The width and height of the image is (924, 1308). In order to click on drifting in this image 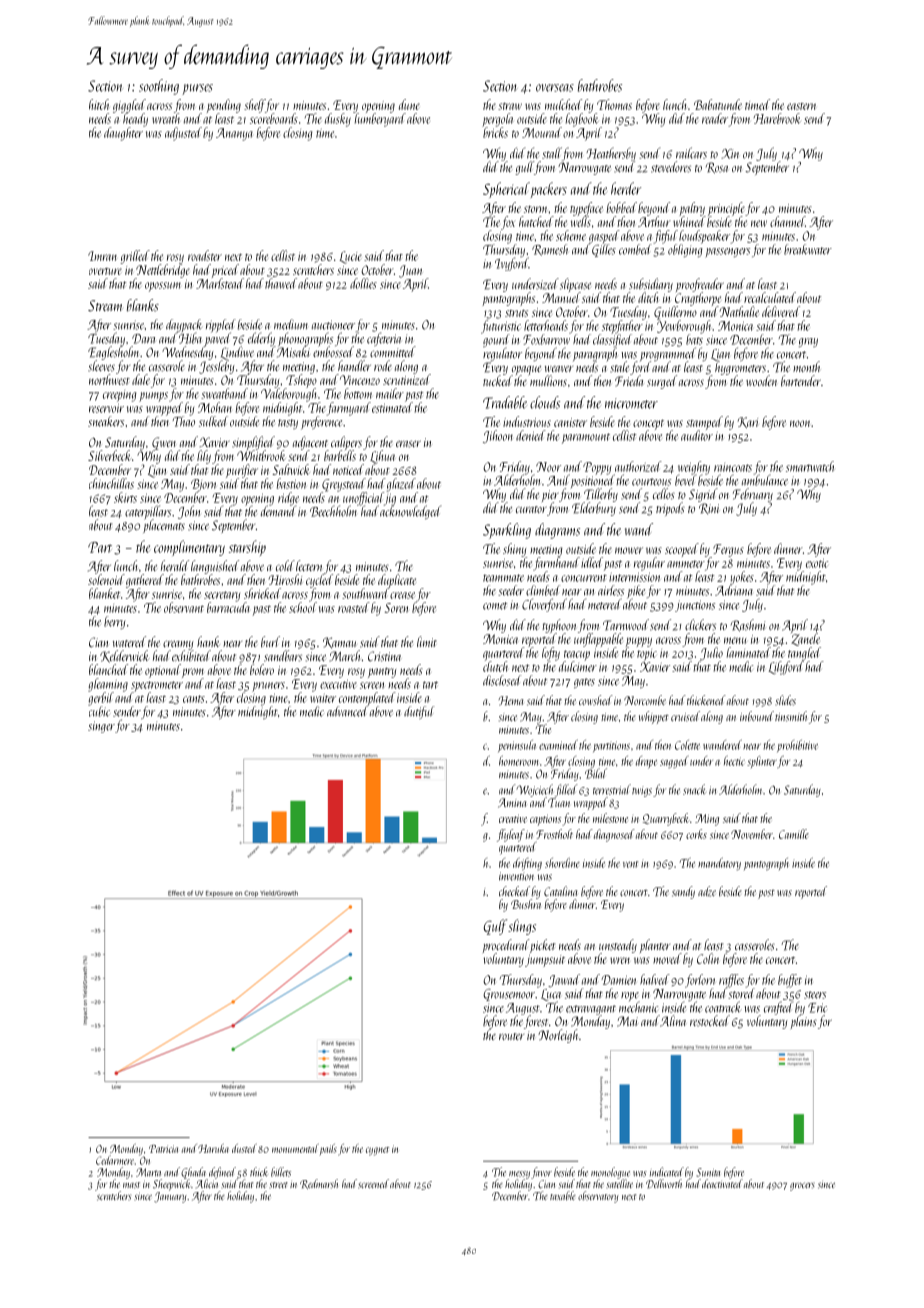, I will do `click(527, 864)`.
